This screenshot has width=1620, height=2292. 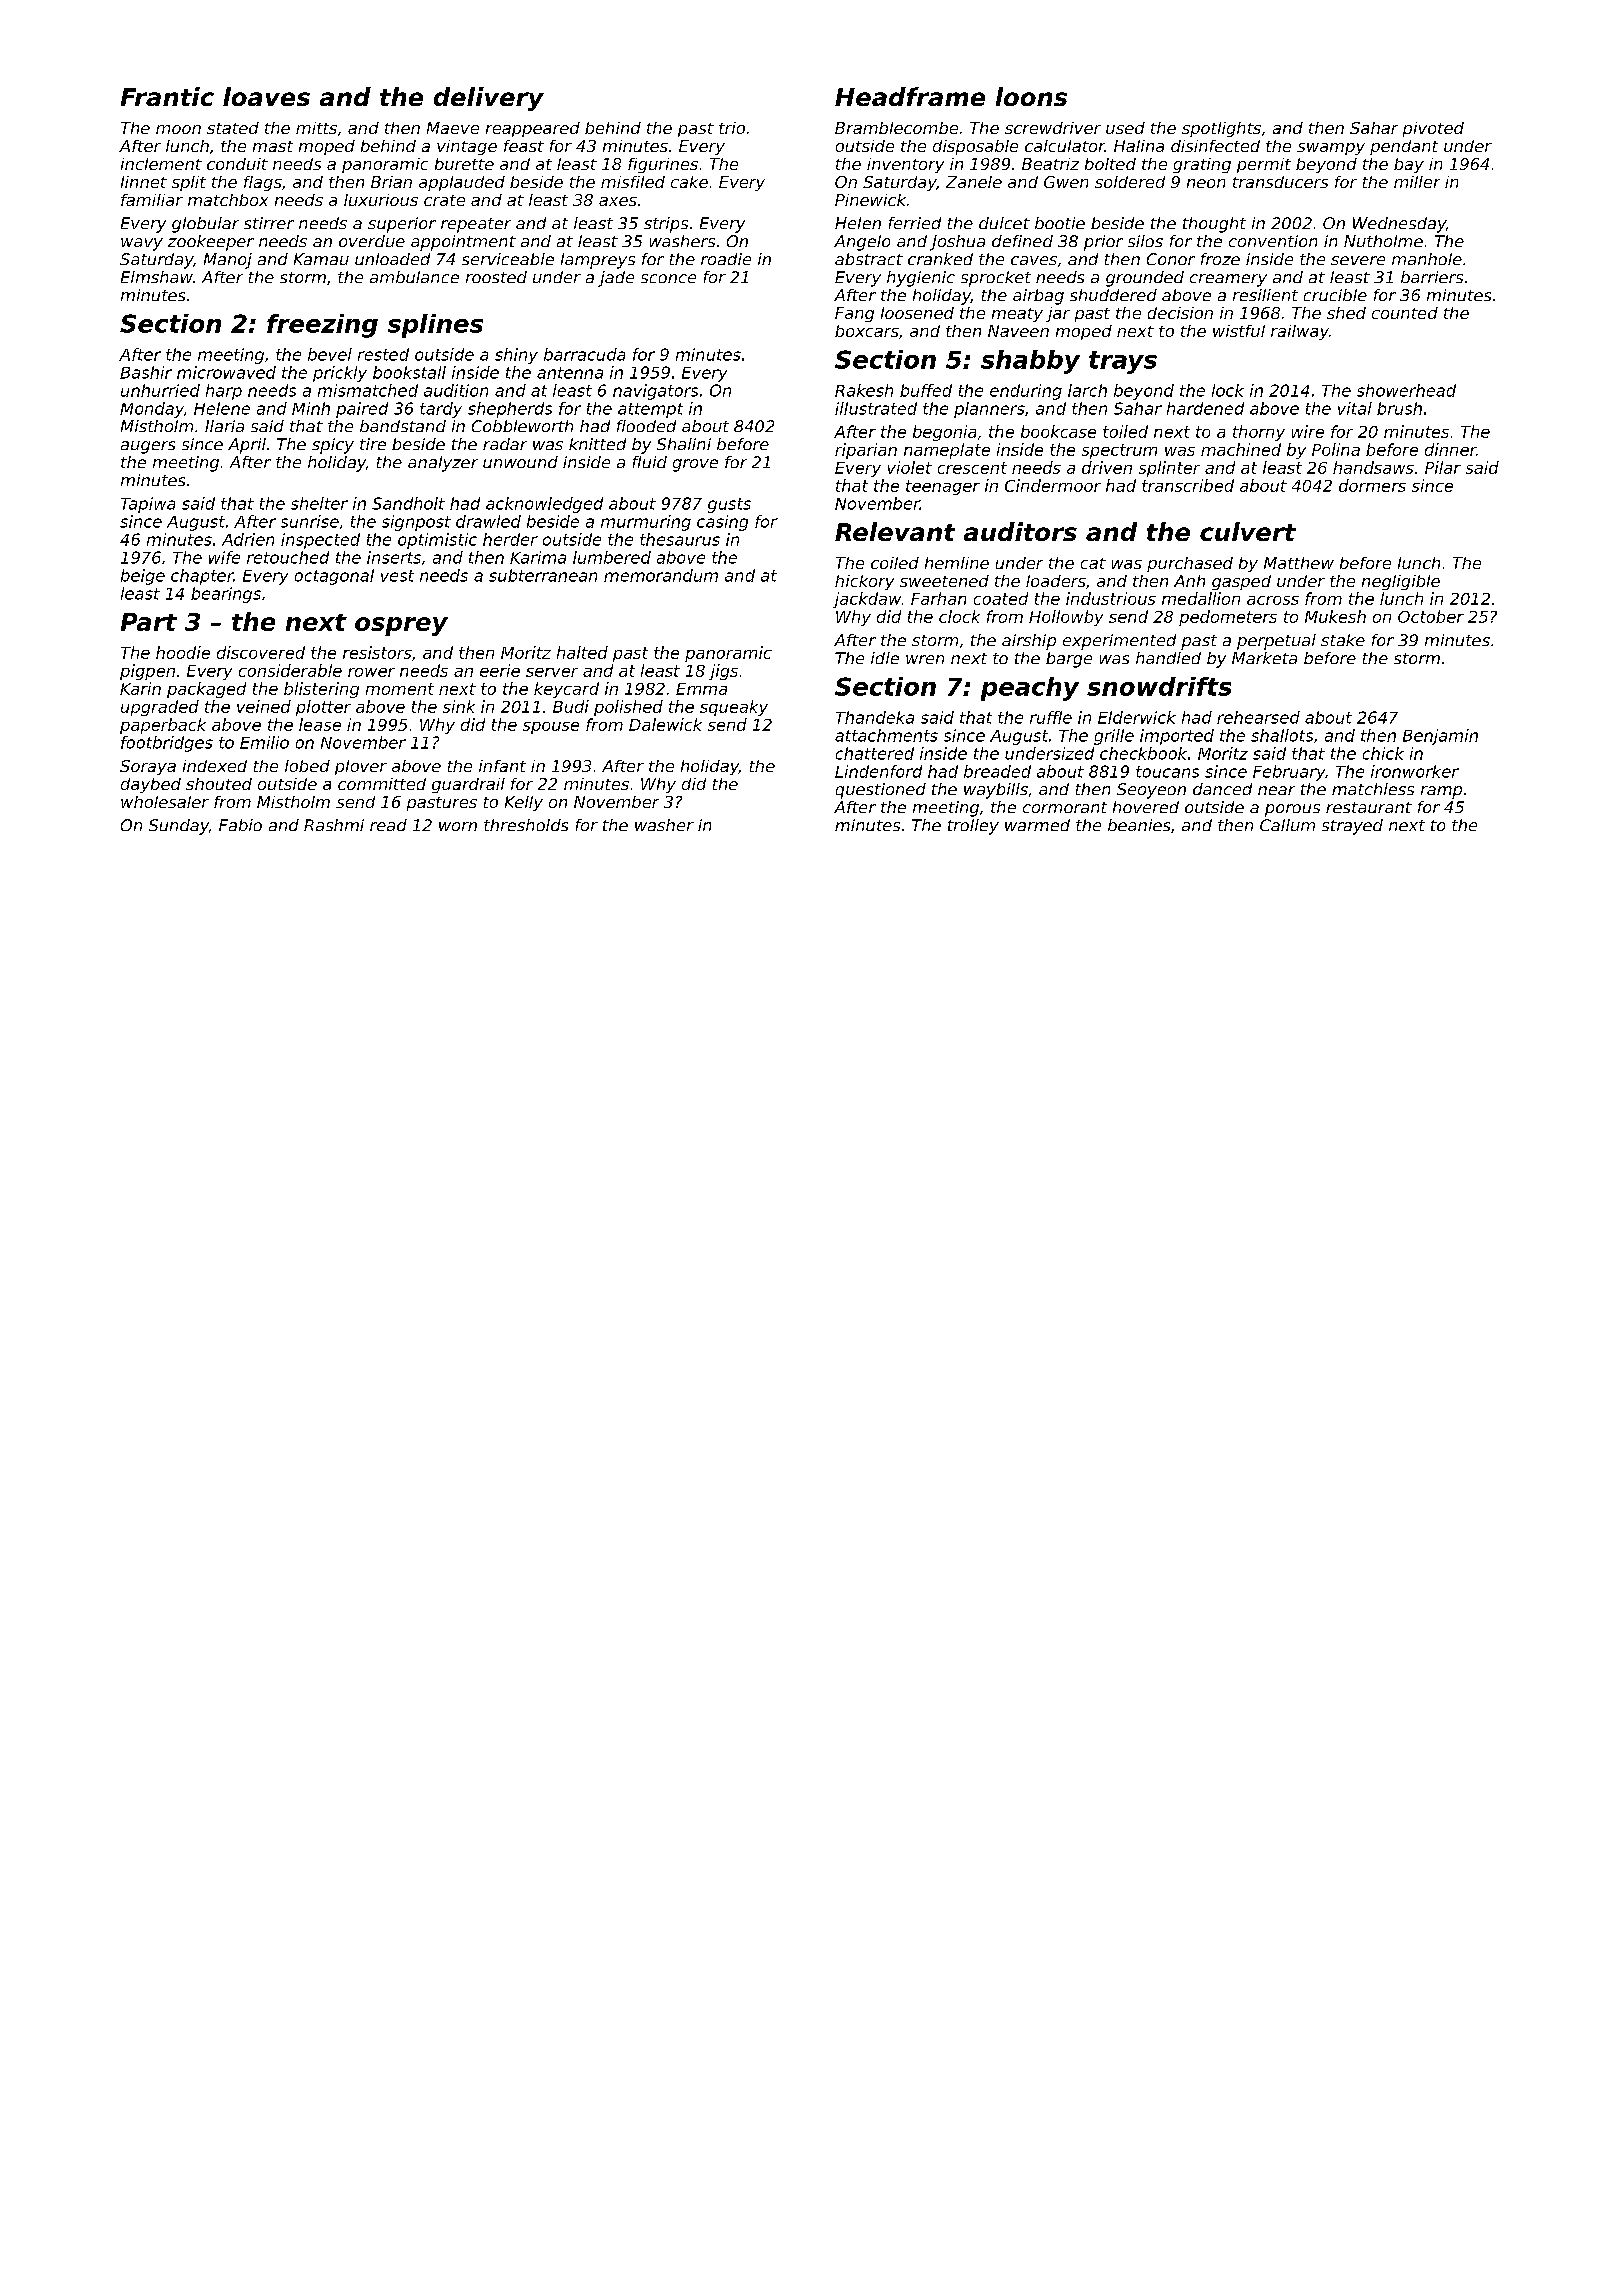 What do you see at coordinates (266, 96) in the screenshot?
I see `loaves` at bounding box center [266, 96].
